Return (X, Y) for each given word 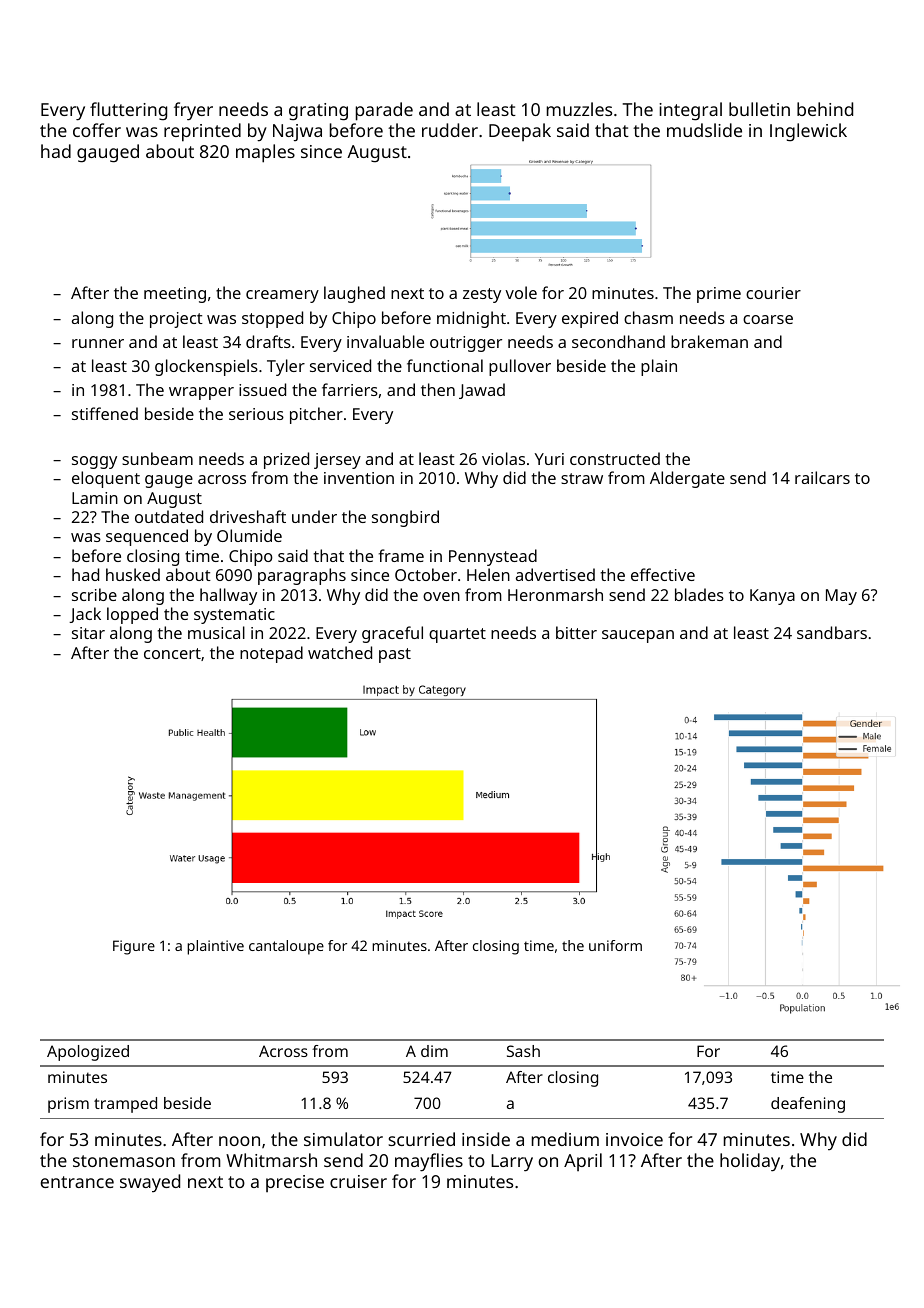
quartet (457, 635)
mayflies (429, 1162)
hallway (228, 596)
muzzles (579, 109)
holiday (750, 1162)
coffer (97, 130)
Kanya (772, 597)
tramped (125, 1105)
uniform (615, 945)
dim (434, 1051)
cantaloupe (286, 947)
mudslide (704, 130)
